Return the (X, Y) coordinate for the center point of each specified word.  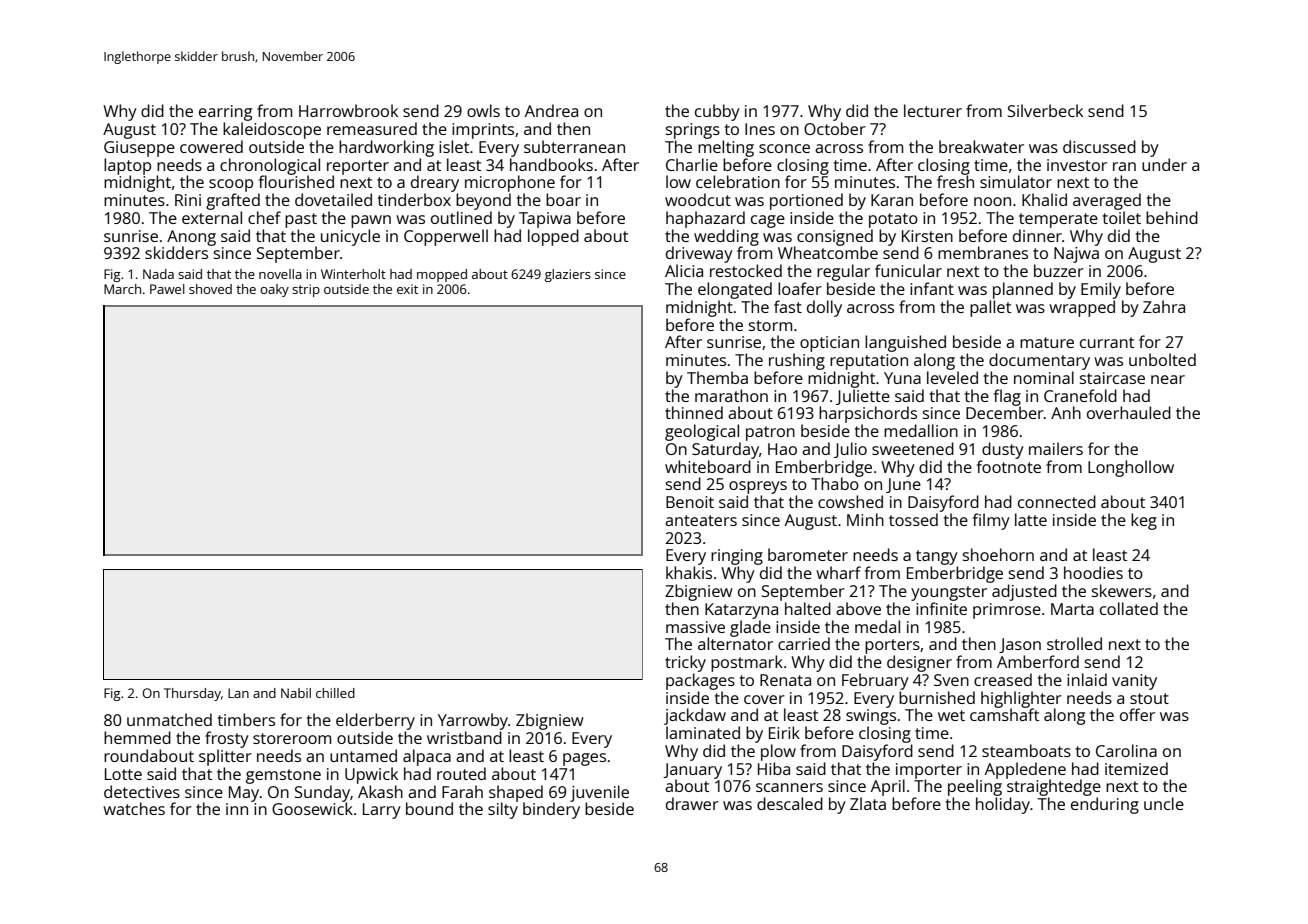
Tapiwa (545, 220)
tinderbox (414, 199)
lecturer (933, 110)
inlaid (1087, 679)
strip (306, 290)
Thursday (192, 694)
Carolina (1126, 750)
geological (702, 432)
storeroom (292, 738)
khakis (689, 572)
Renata (785, 680)
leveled (952, 377)
